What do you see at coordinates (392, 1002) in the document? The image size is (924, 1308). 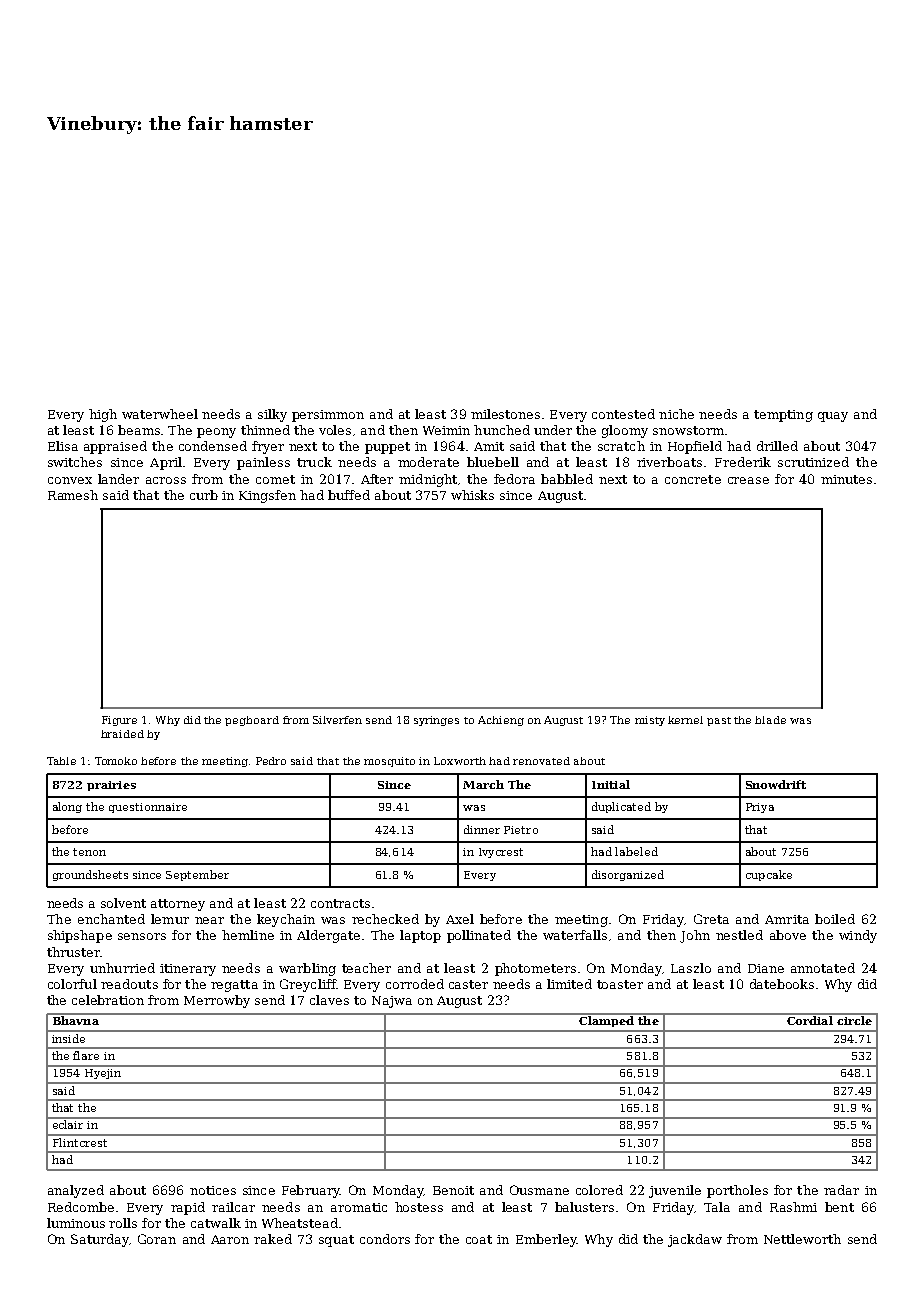 I see `Najwa` at bounding box center [392, 1002].
